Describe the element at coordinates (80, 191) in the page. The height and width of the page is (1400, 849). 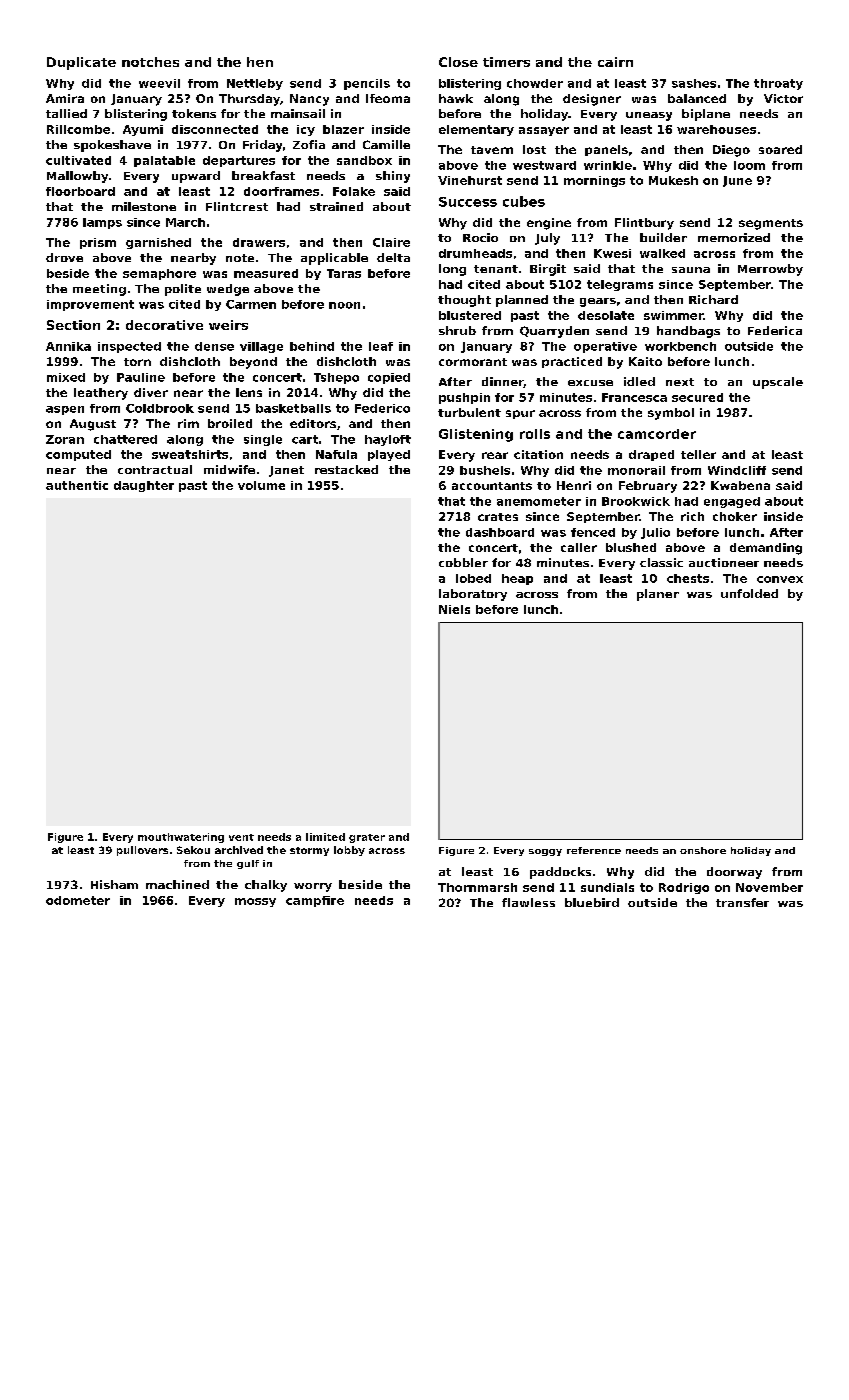
I see `floorboard` at that location.
